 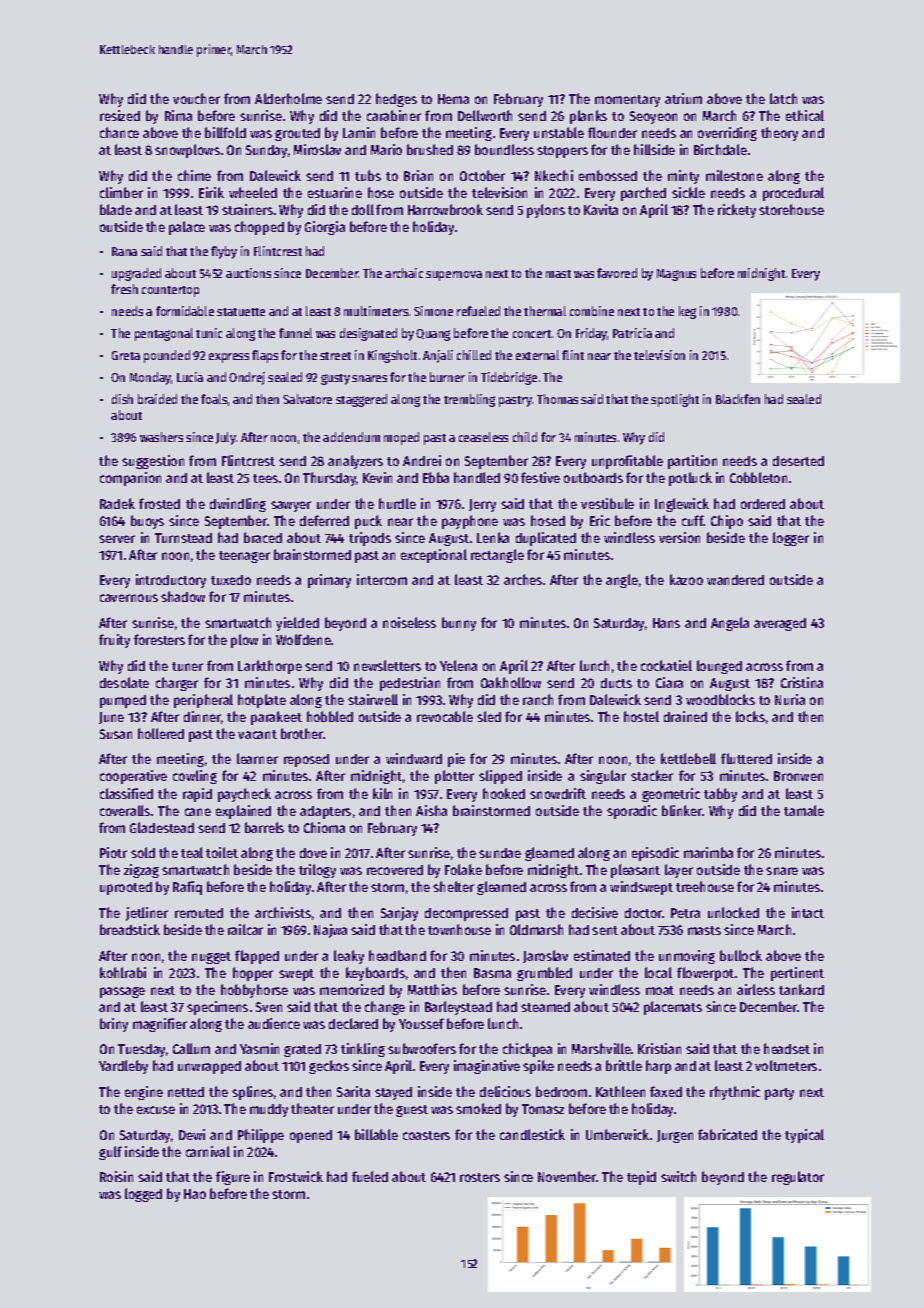 What do you see at coordinates (546, 539) in the screenshot?
I see `duplicated` at bounding box center [546, 539].
